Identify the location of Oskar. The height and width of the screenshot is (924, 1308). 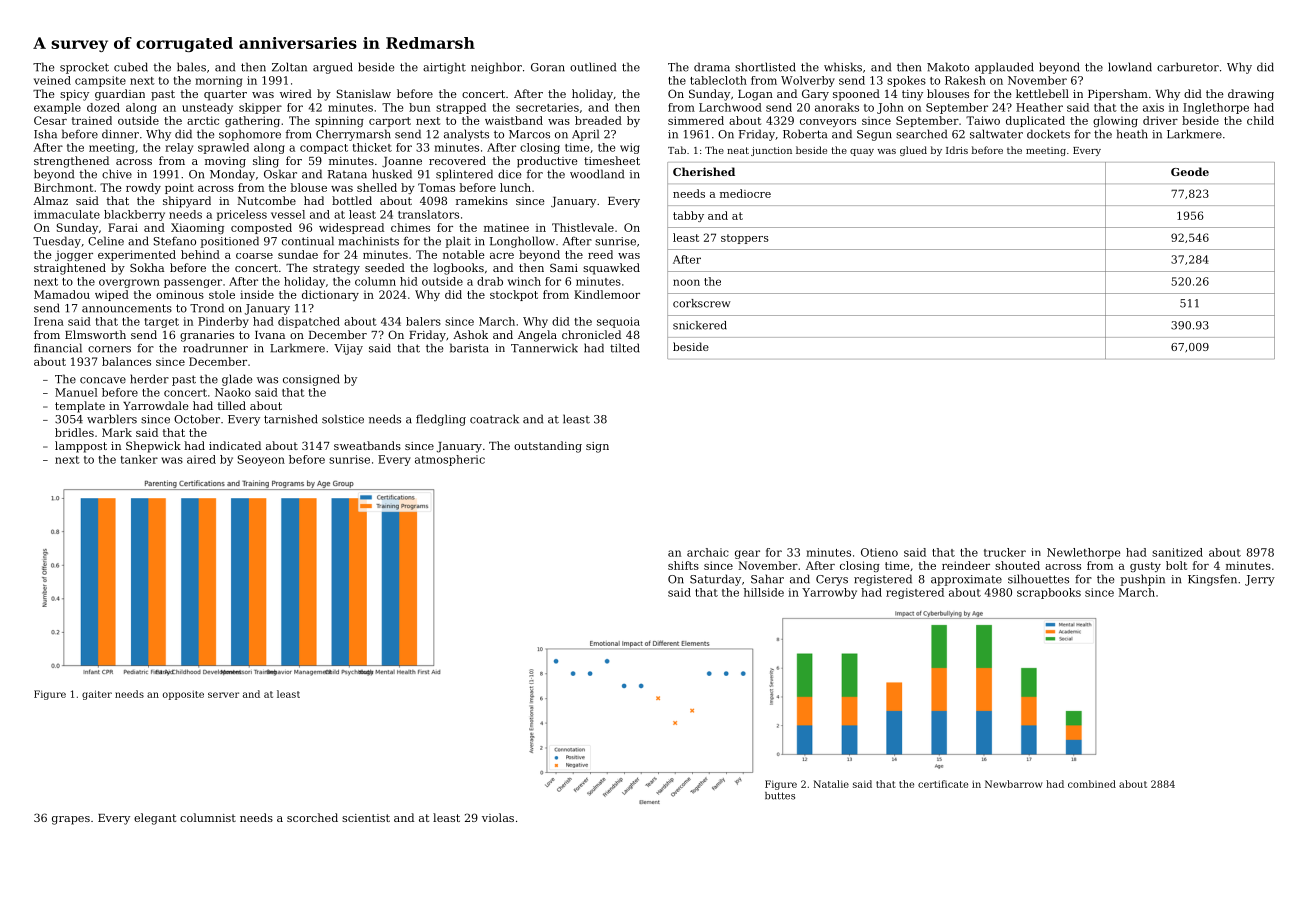
(280, 174).
